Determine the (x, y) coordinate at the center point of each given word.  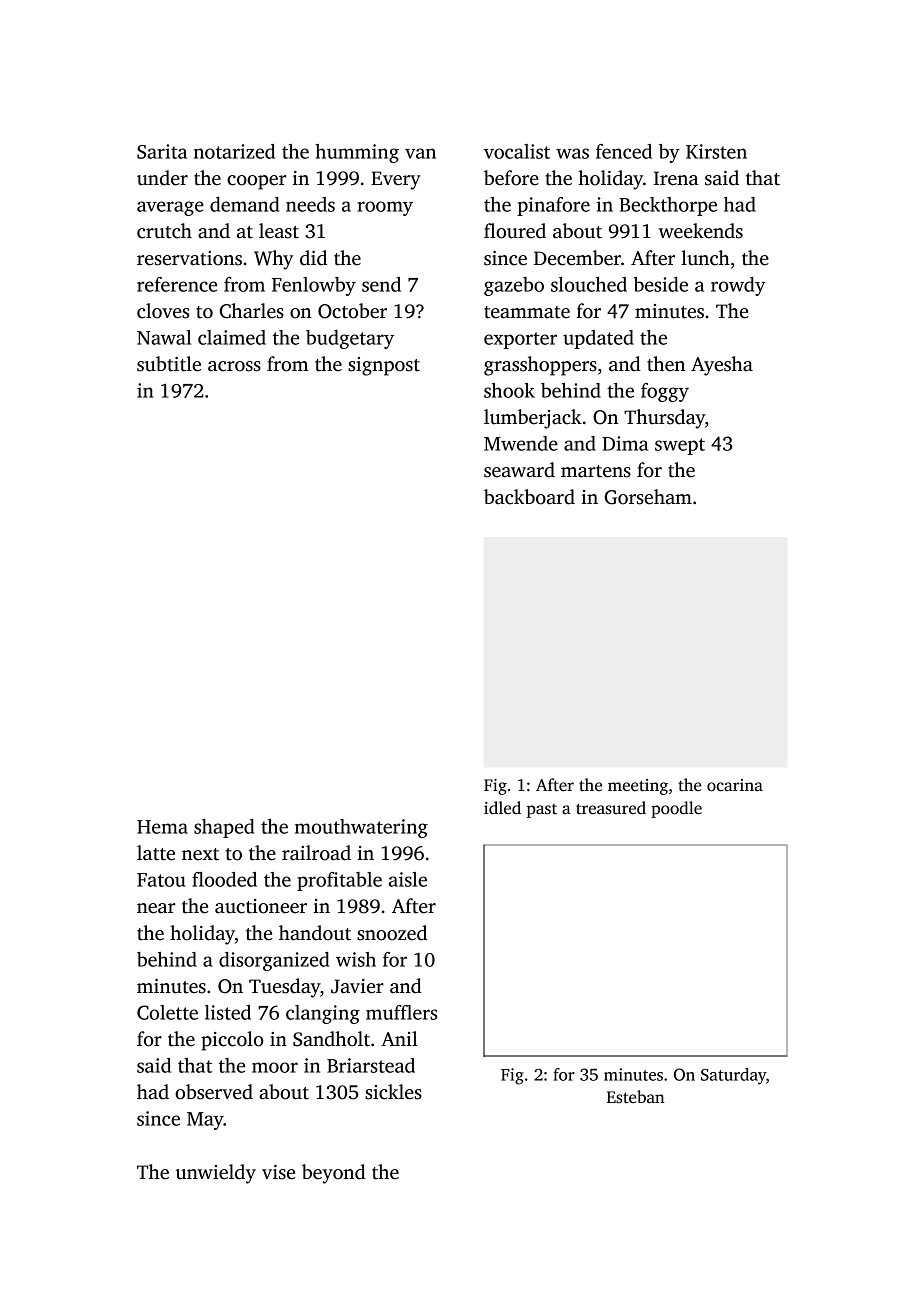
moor (275, 1067)
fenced (624, 151)
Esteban (636, 1097)
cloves (163, 311)
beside (661, 284)
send (381, 284)
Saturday (733, 1076)
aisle (408, 879)
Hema (162, 827)
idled (502, 808)
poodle (676, 809)
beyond (334, 1174)
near (156, 908)
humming (357, 153)
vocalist (517, 151)
